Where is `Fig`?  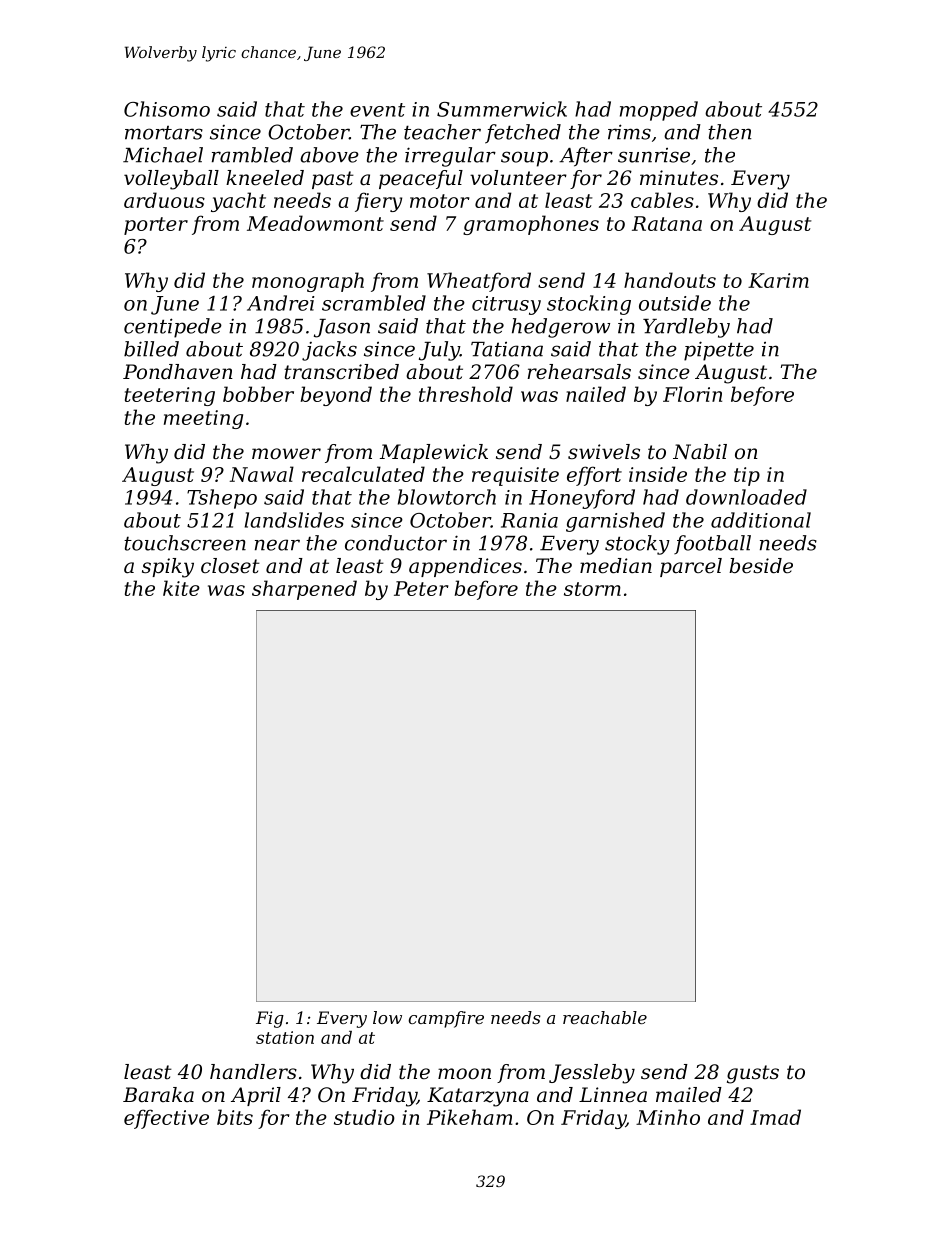 Fig is located at coordinates (270, 1019).
